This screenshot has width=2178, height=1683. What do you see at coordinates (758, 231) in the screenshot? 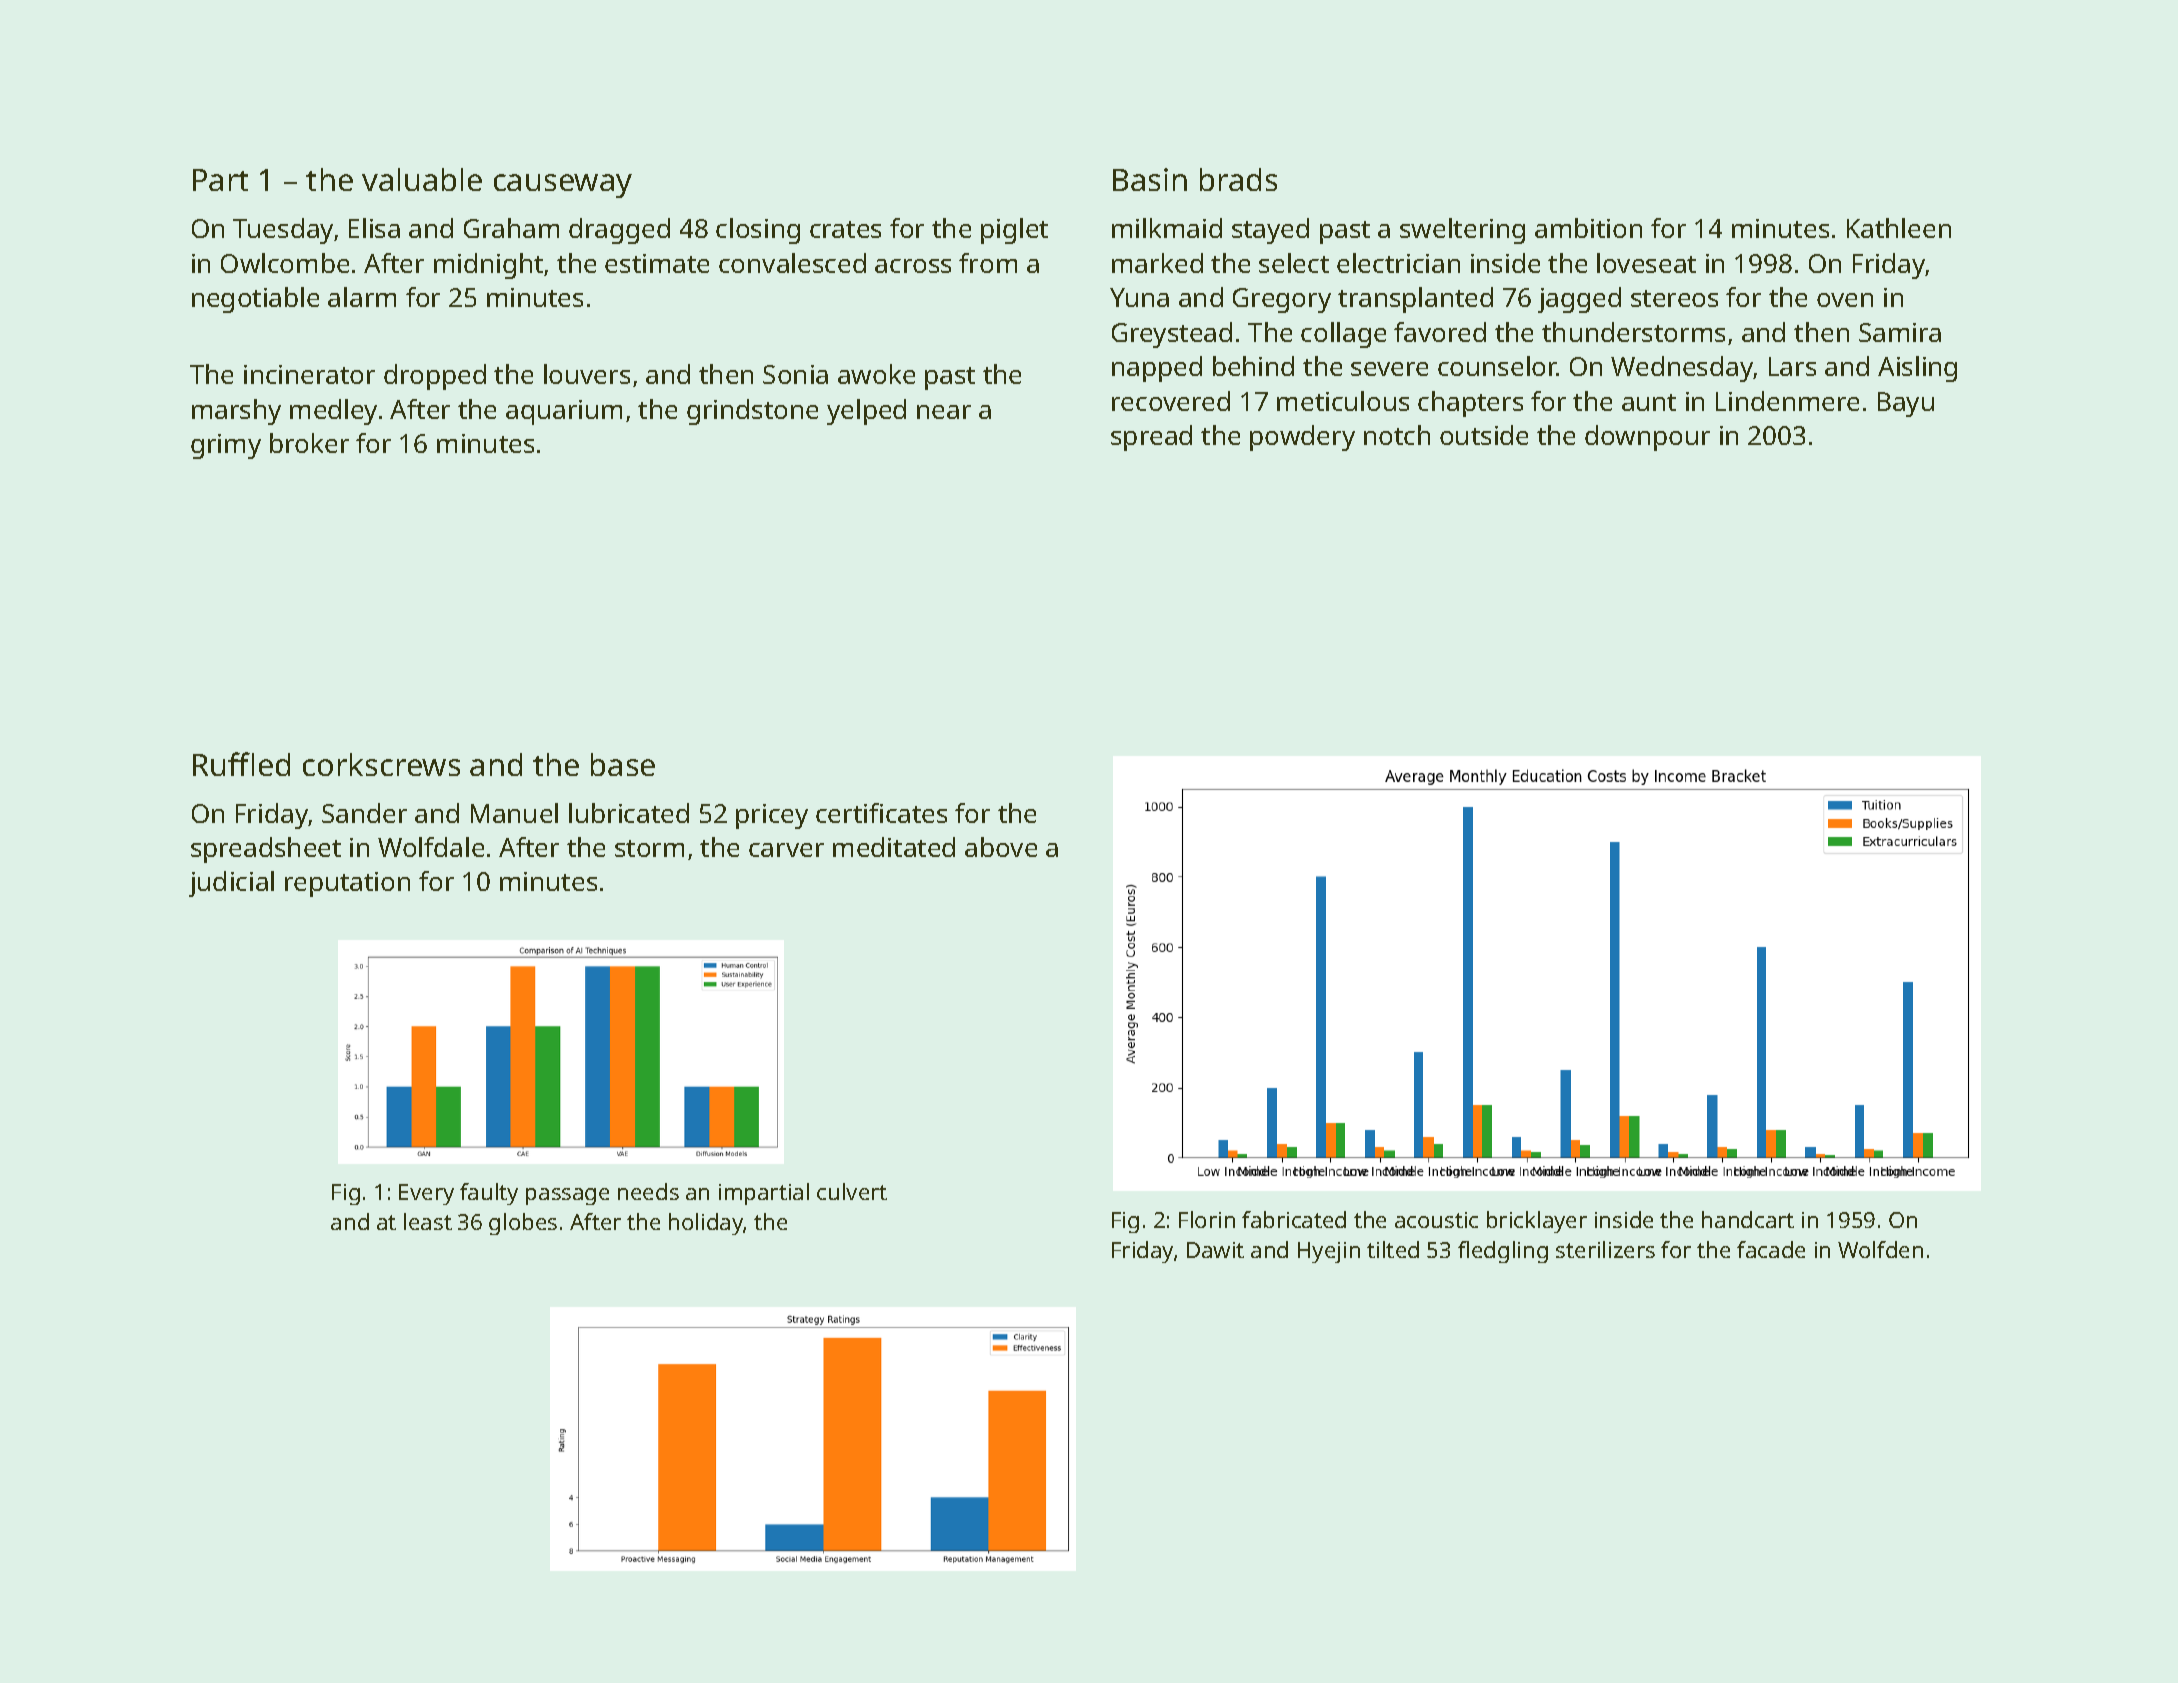
I see `closing` at bounding box center [758, 231].
